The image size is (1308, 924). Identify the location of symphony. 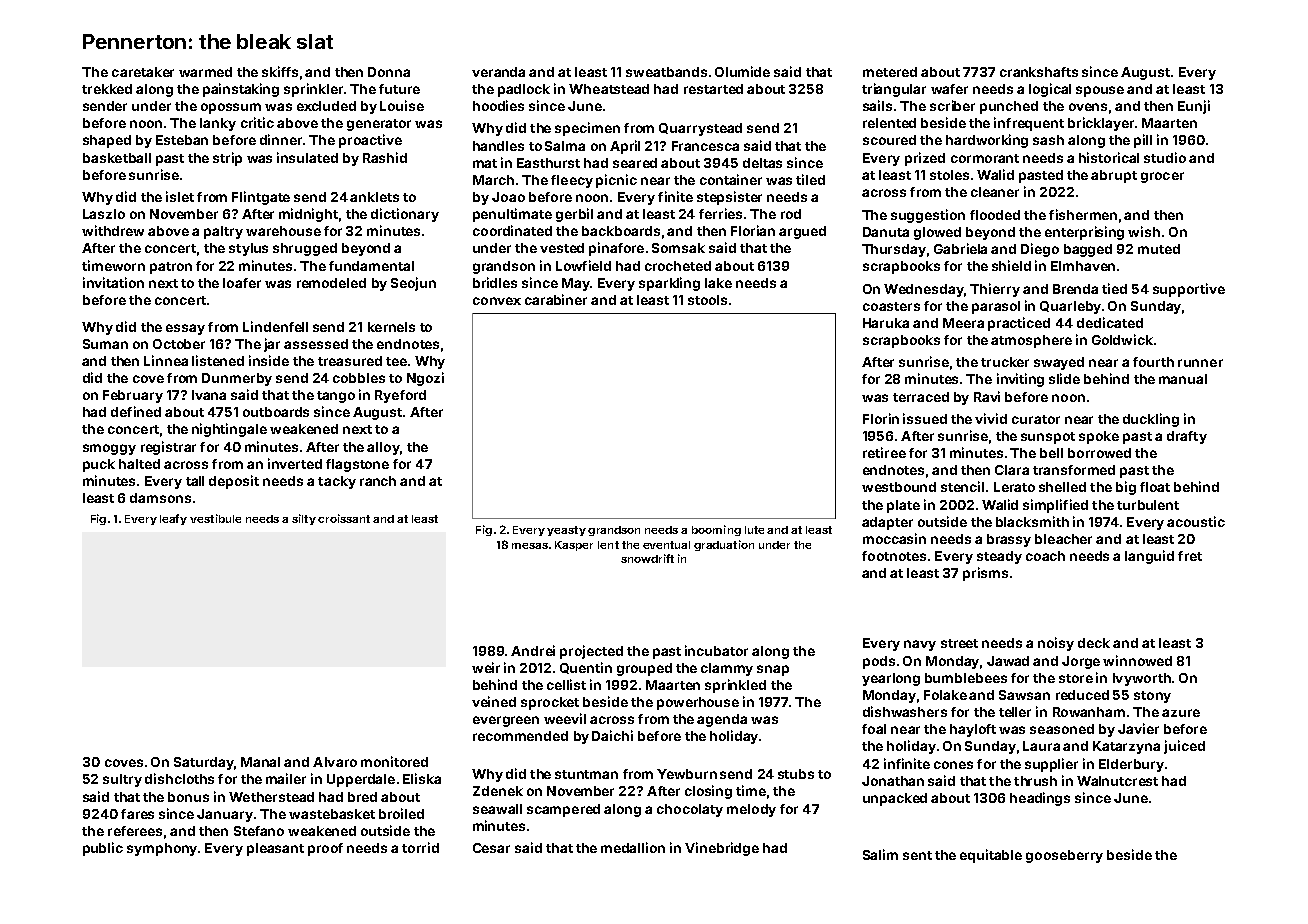
(162, 849).
